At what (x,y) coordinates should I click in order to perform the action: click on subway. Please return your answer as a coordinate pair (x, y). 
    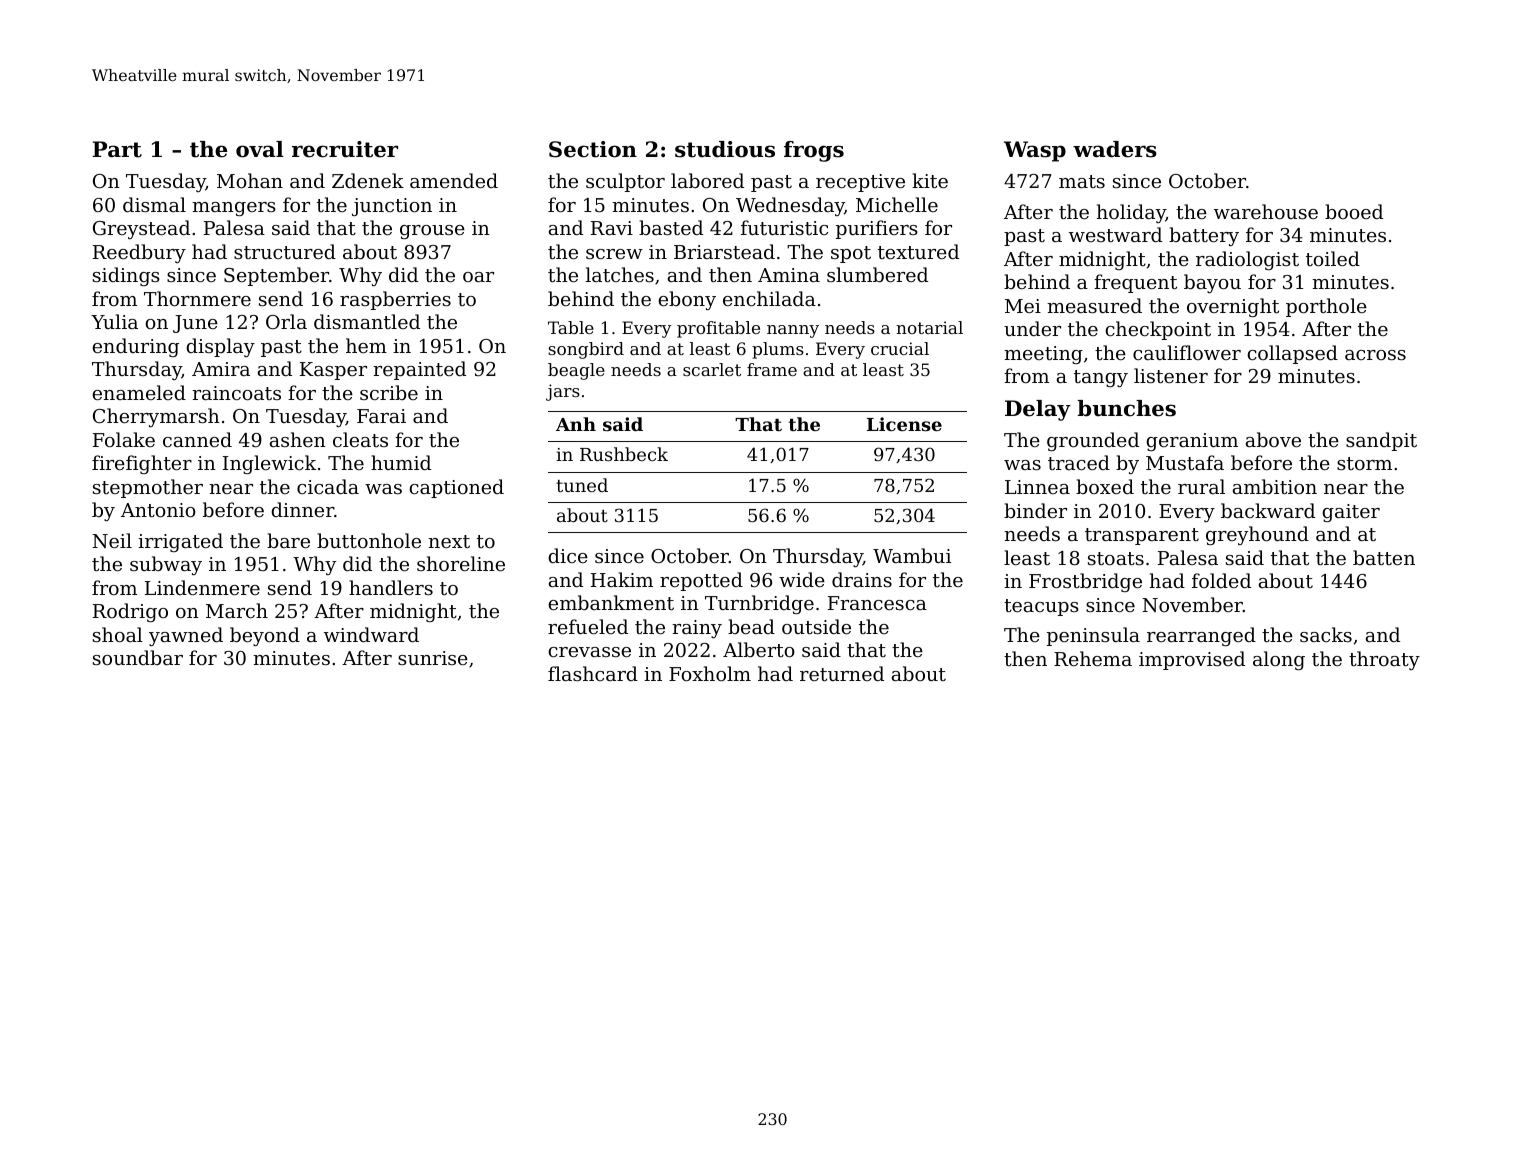
    Looking at the image, I should click on (166, 565).
